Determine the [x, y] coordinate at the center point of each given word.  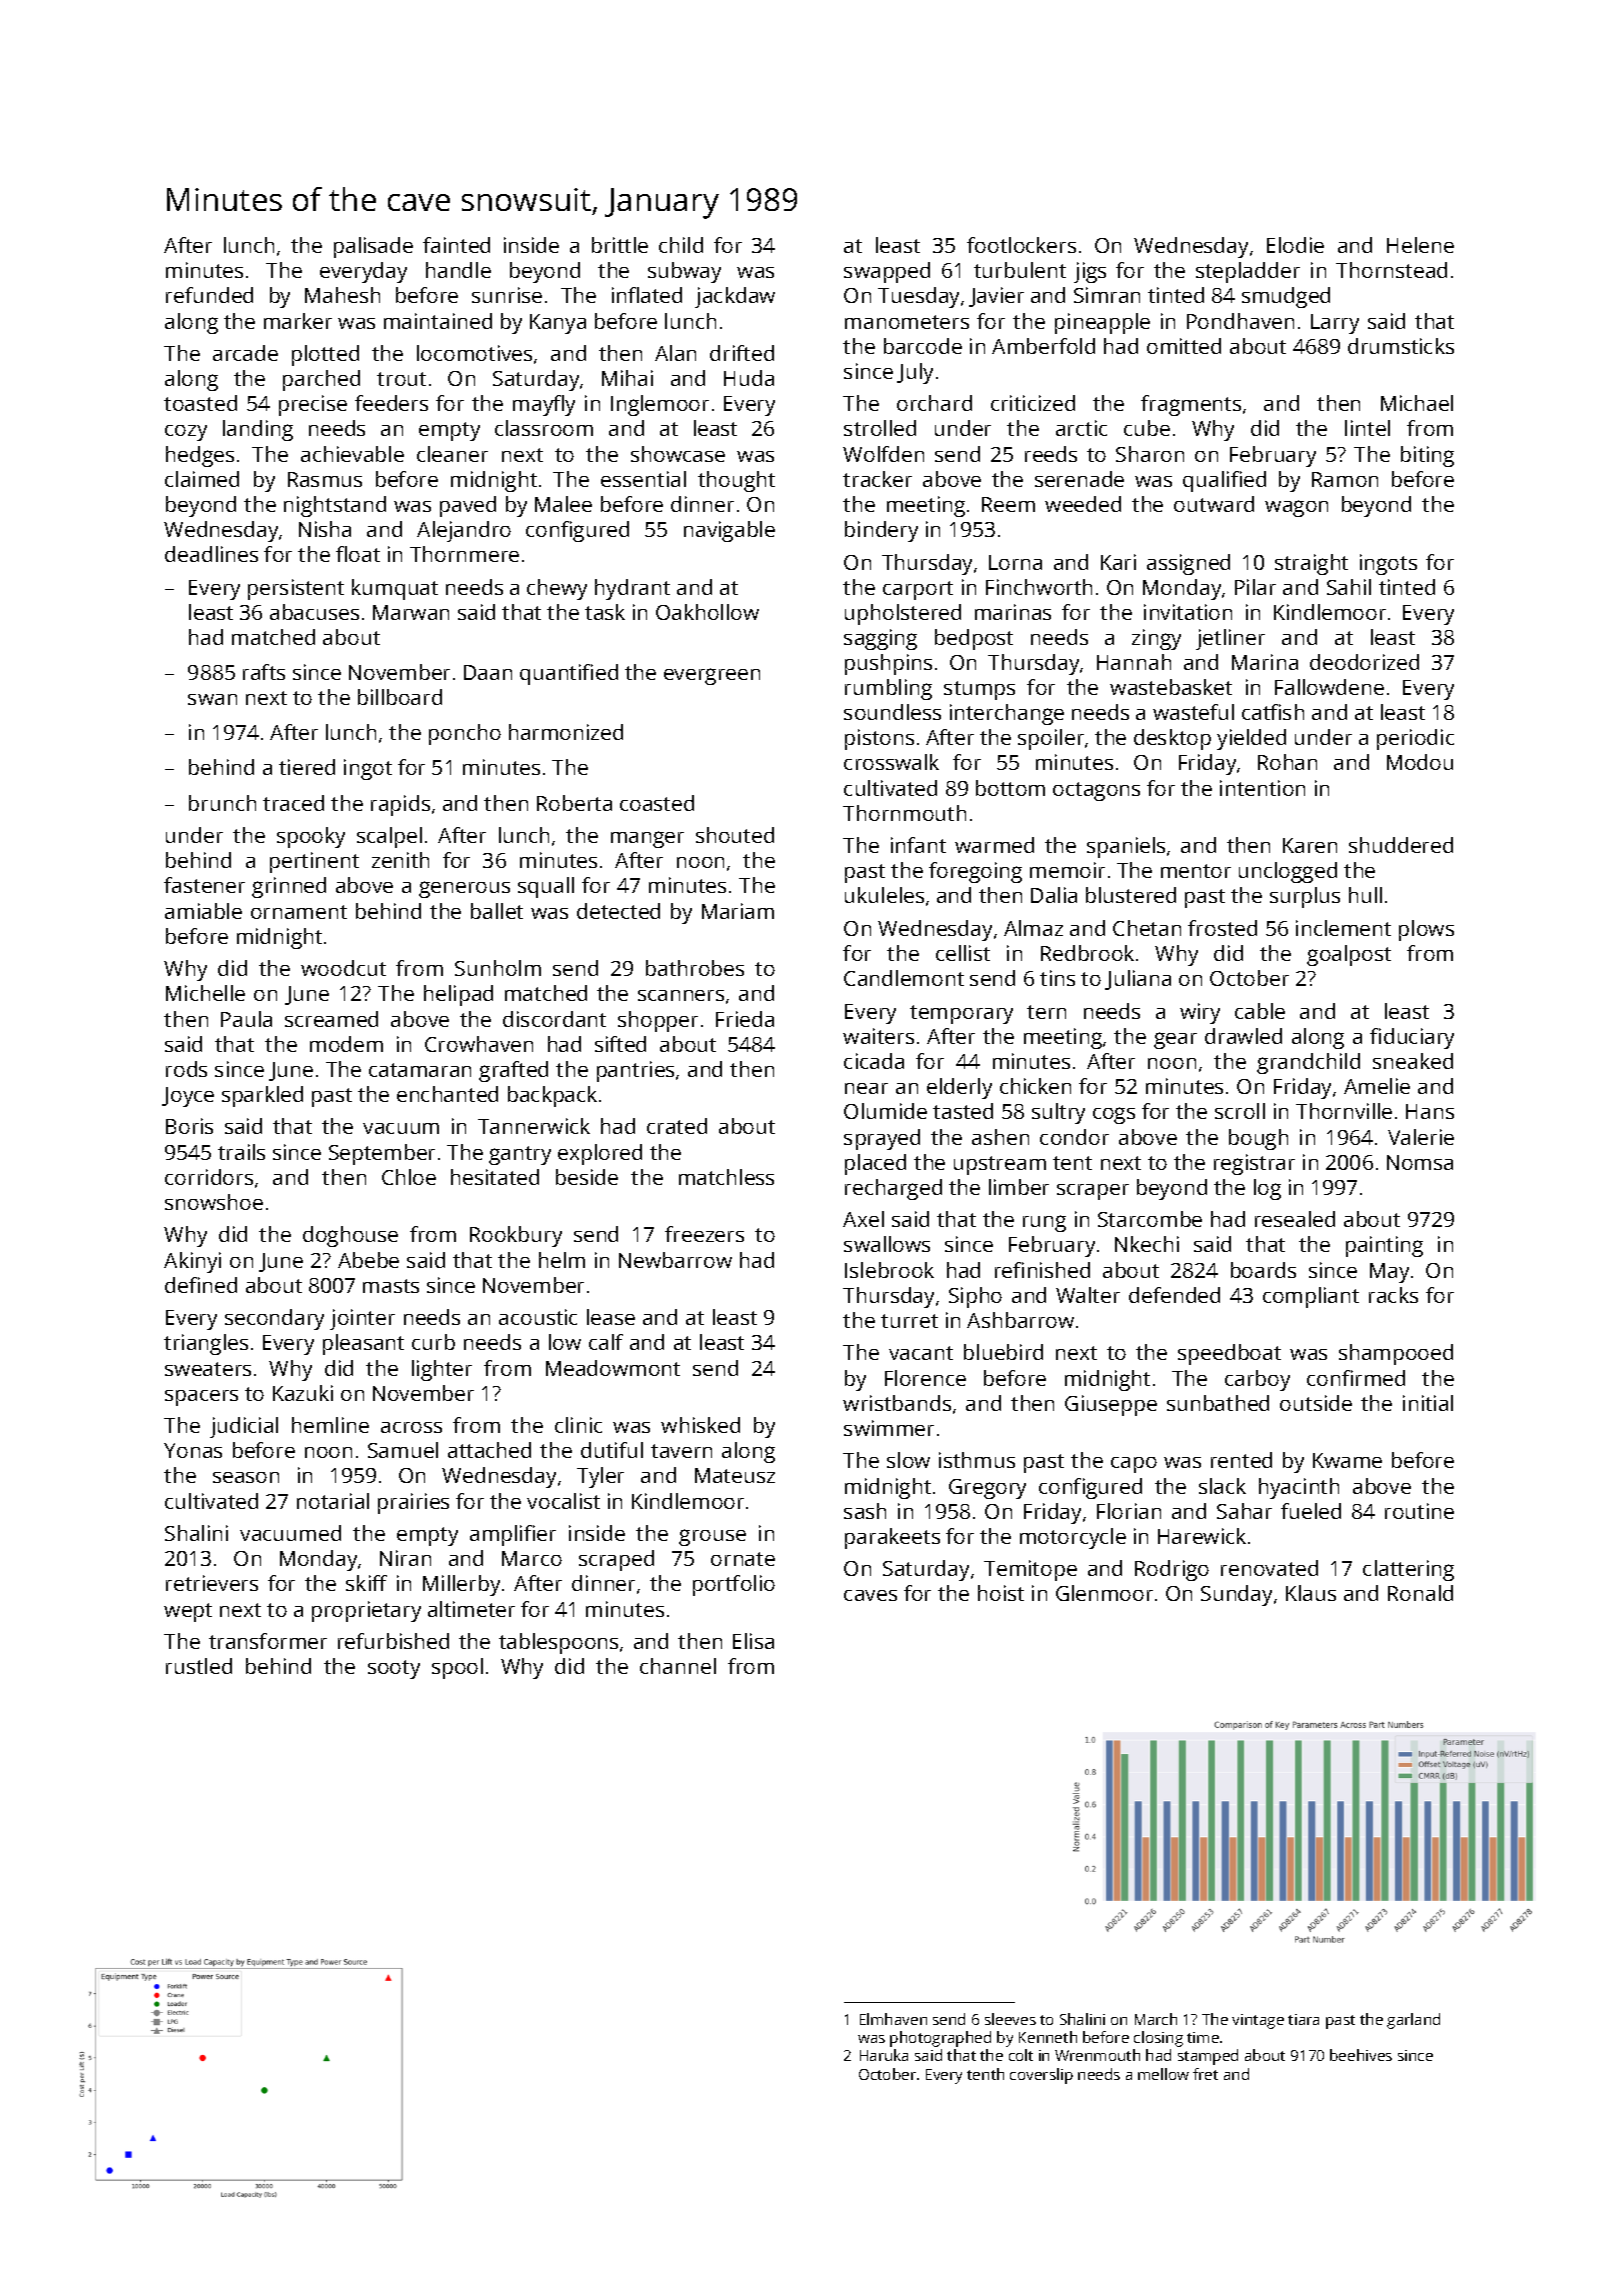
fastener [204, 885]
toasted [200, 403]
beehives [1361, 2055]
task [605, 612]
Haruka [884, 2055]
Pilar [1255, 587]
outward [1214, 504]
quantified [569, 674]
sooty [394, 1669]
